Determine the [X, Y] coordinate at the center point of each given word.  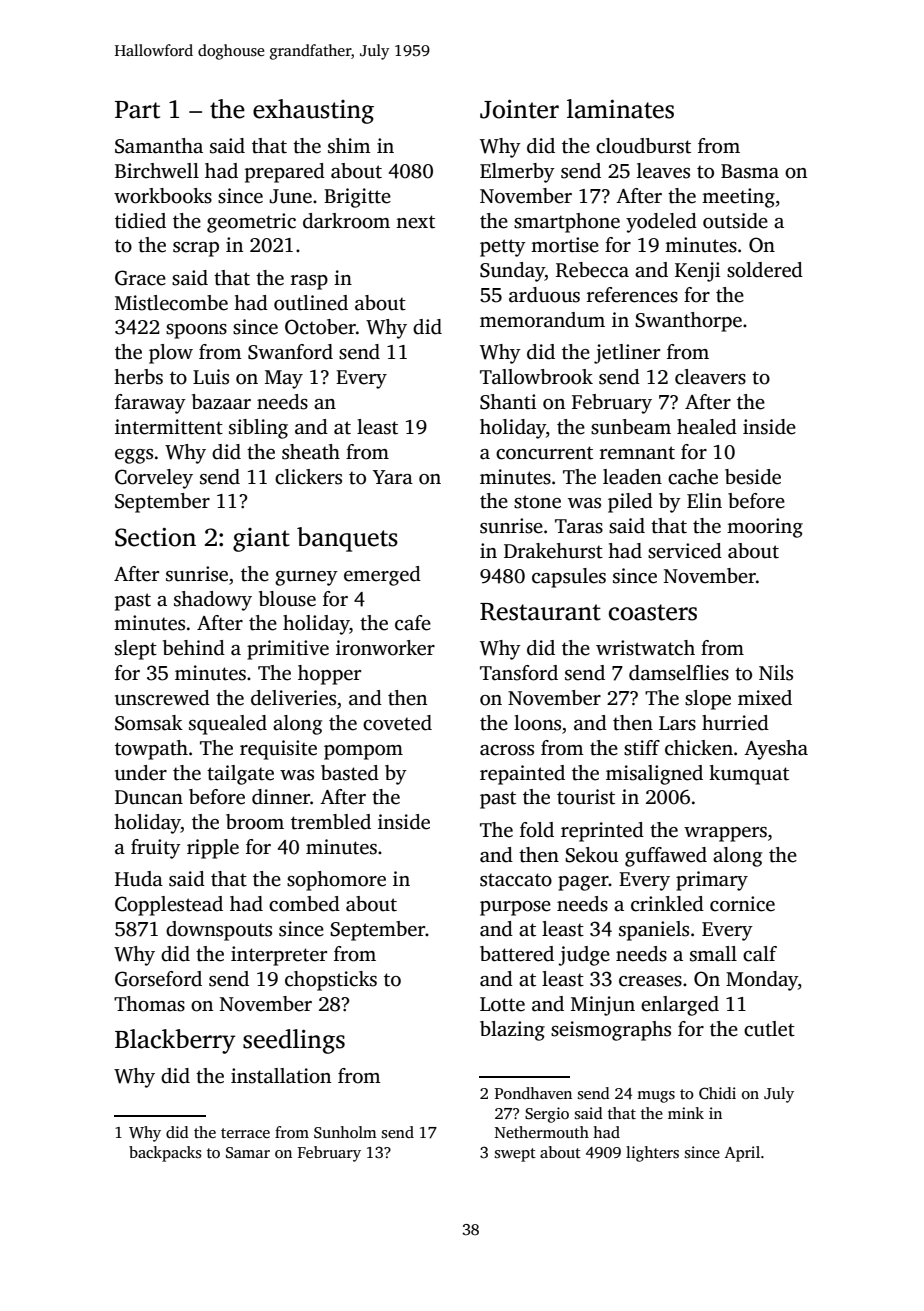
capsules [569, 578]
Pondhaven [533, 1093]
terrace [245, 1133]
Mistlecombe [171, 303]
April [742, 1154]
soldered [765, 270]
